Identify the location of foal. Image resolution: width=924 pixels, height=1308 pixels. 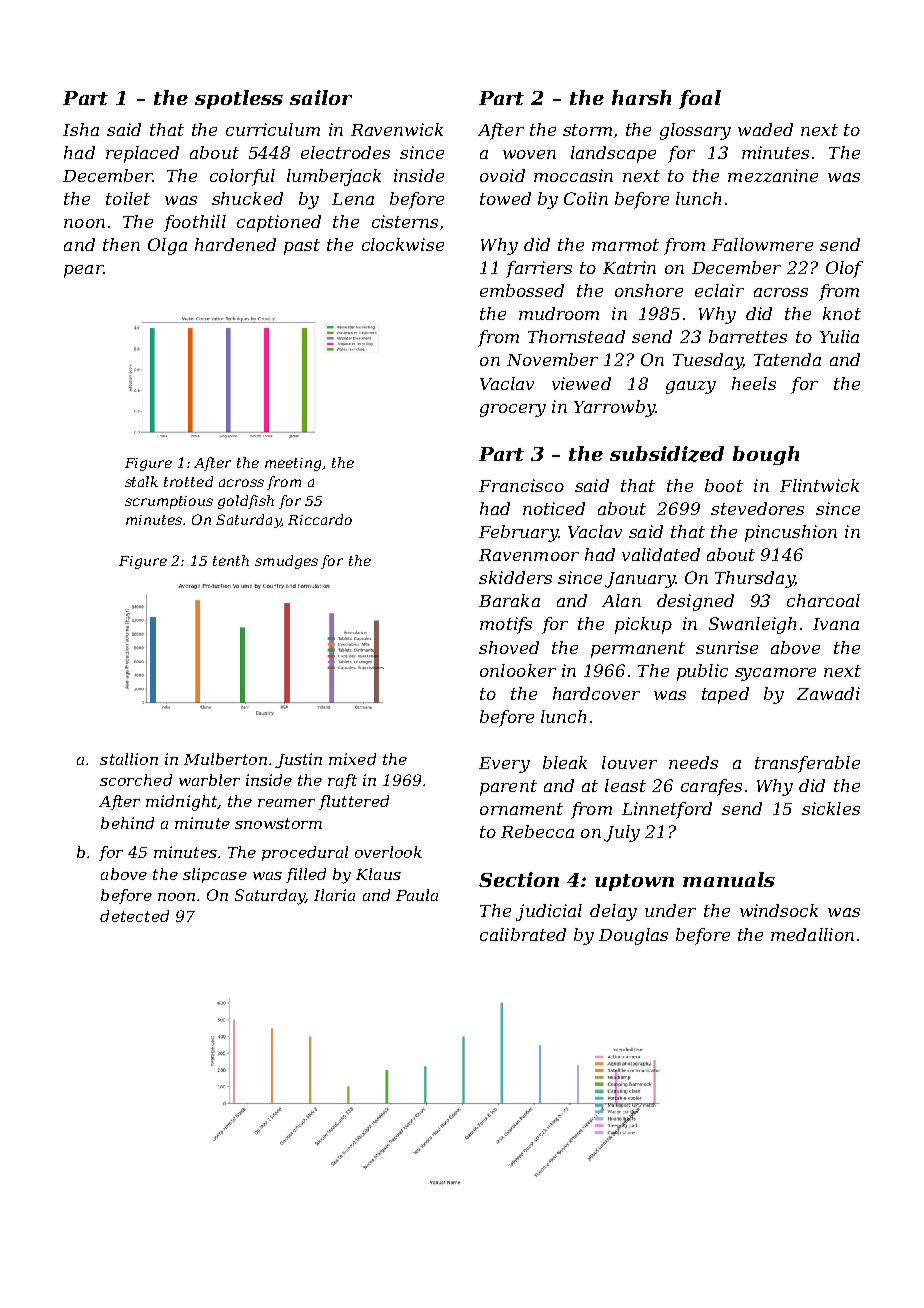
(700, 99).
